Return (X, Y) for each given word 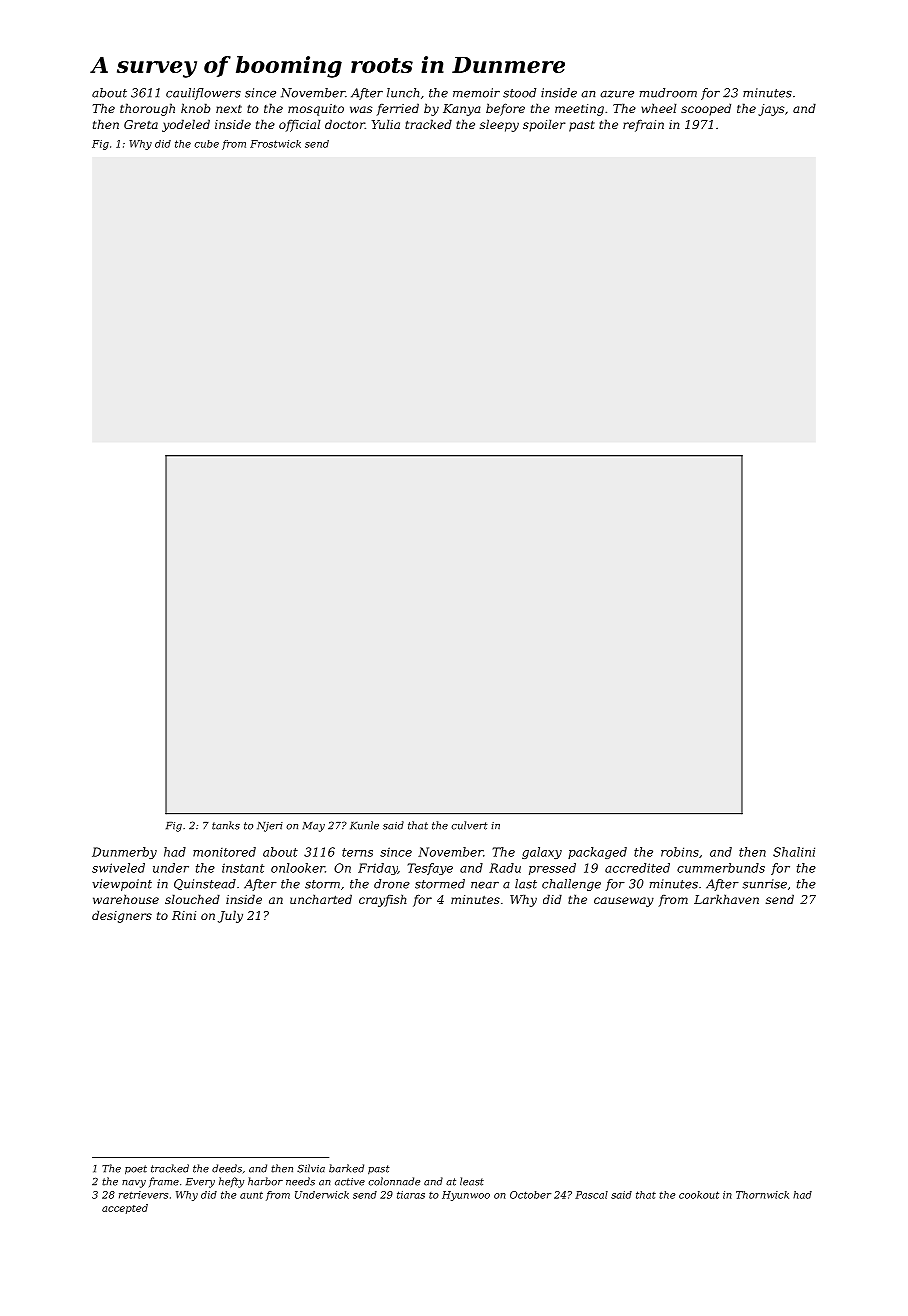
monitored (224, 852)
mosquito (316, 110)
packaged (597, 853)
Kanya (462, 110)
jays (771, 110)
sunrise (764, 884)
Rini (184, 915)
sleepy (499, 125)
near (485, 885)
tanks (226, 825)
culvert (469, 825)
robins (680, 852)
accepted (125, 1209)
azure (617, 94)
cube (206, 144)
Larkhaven (726, 899)
